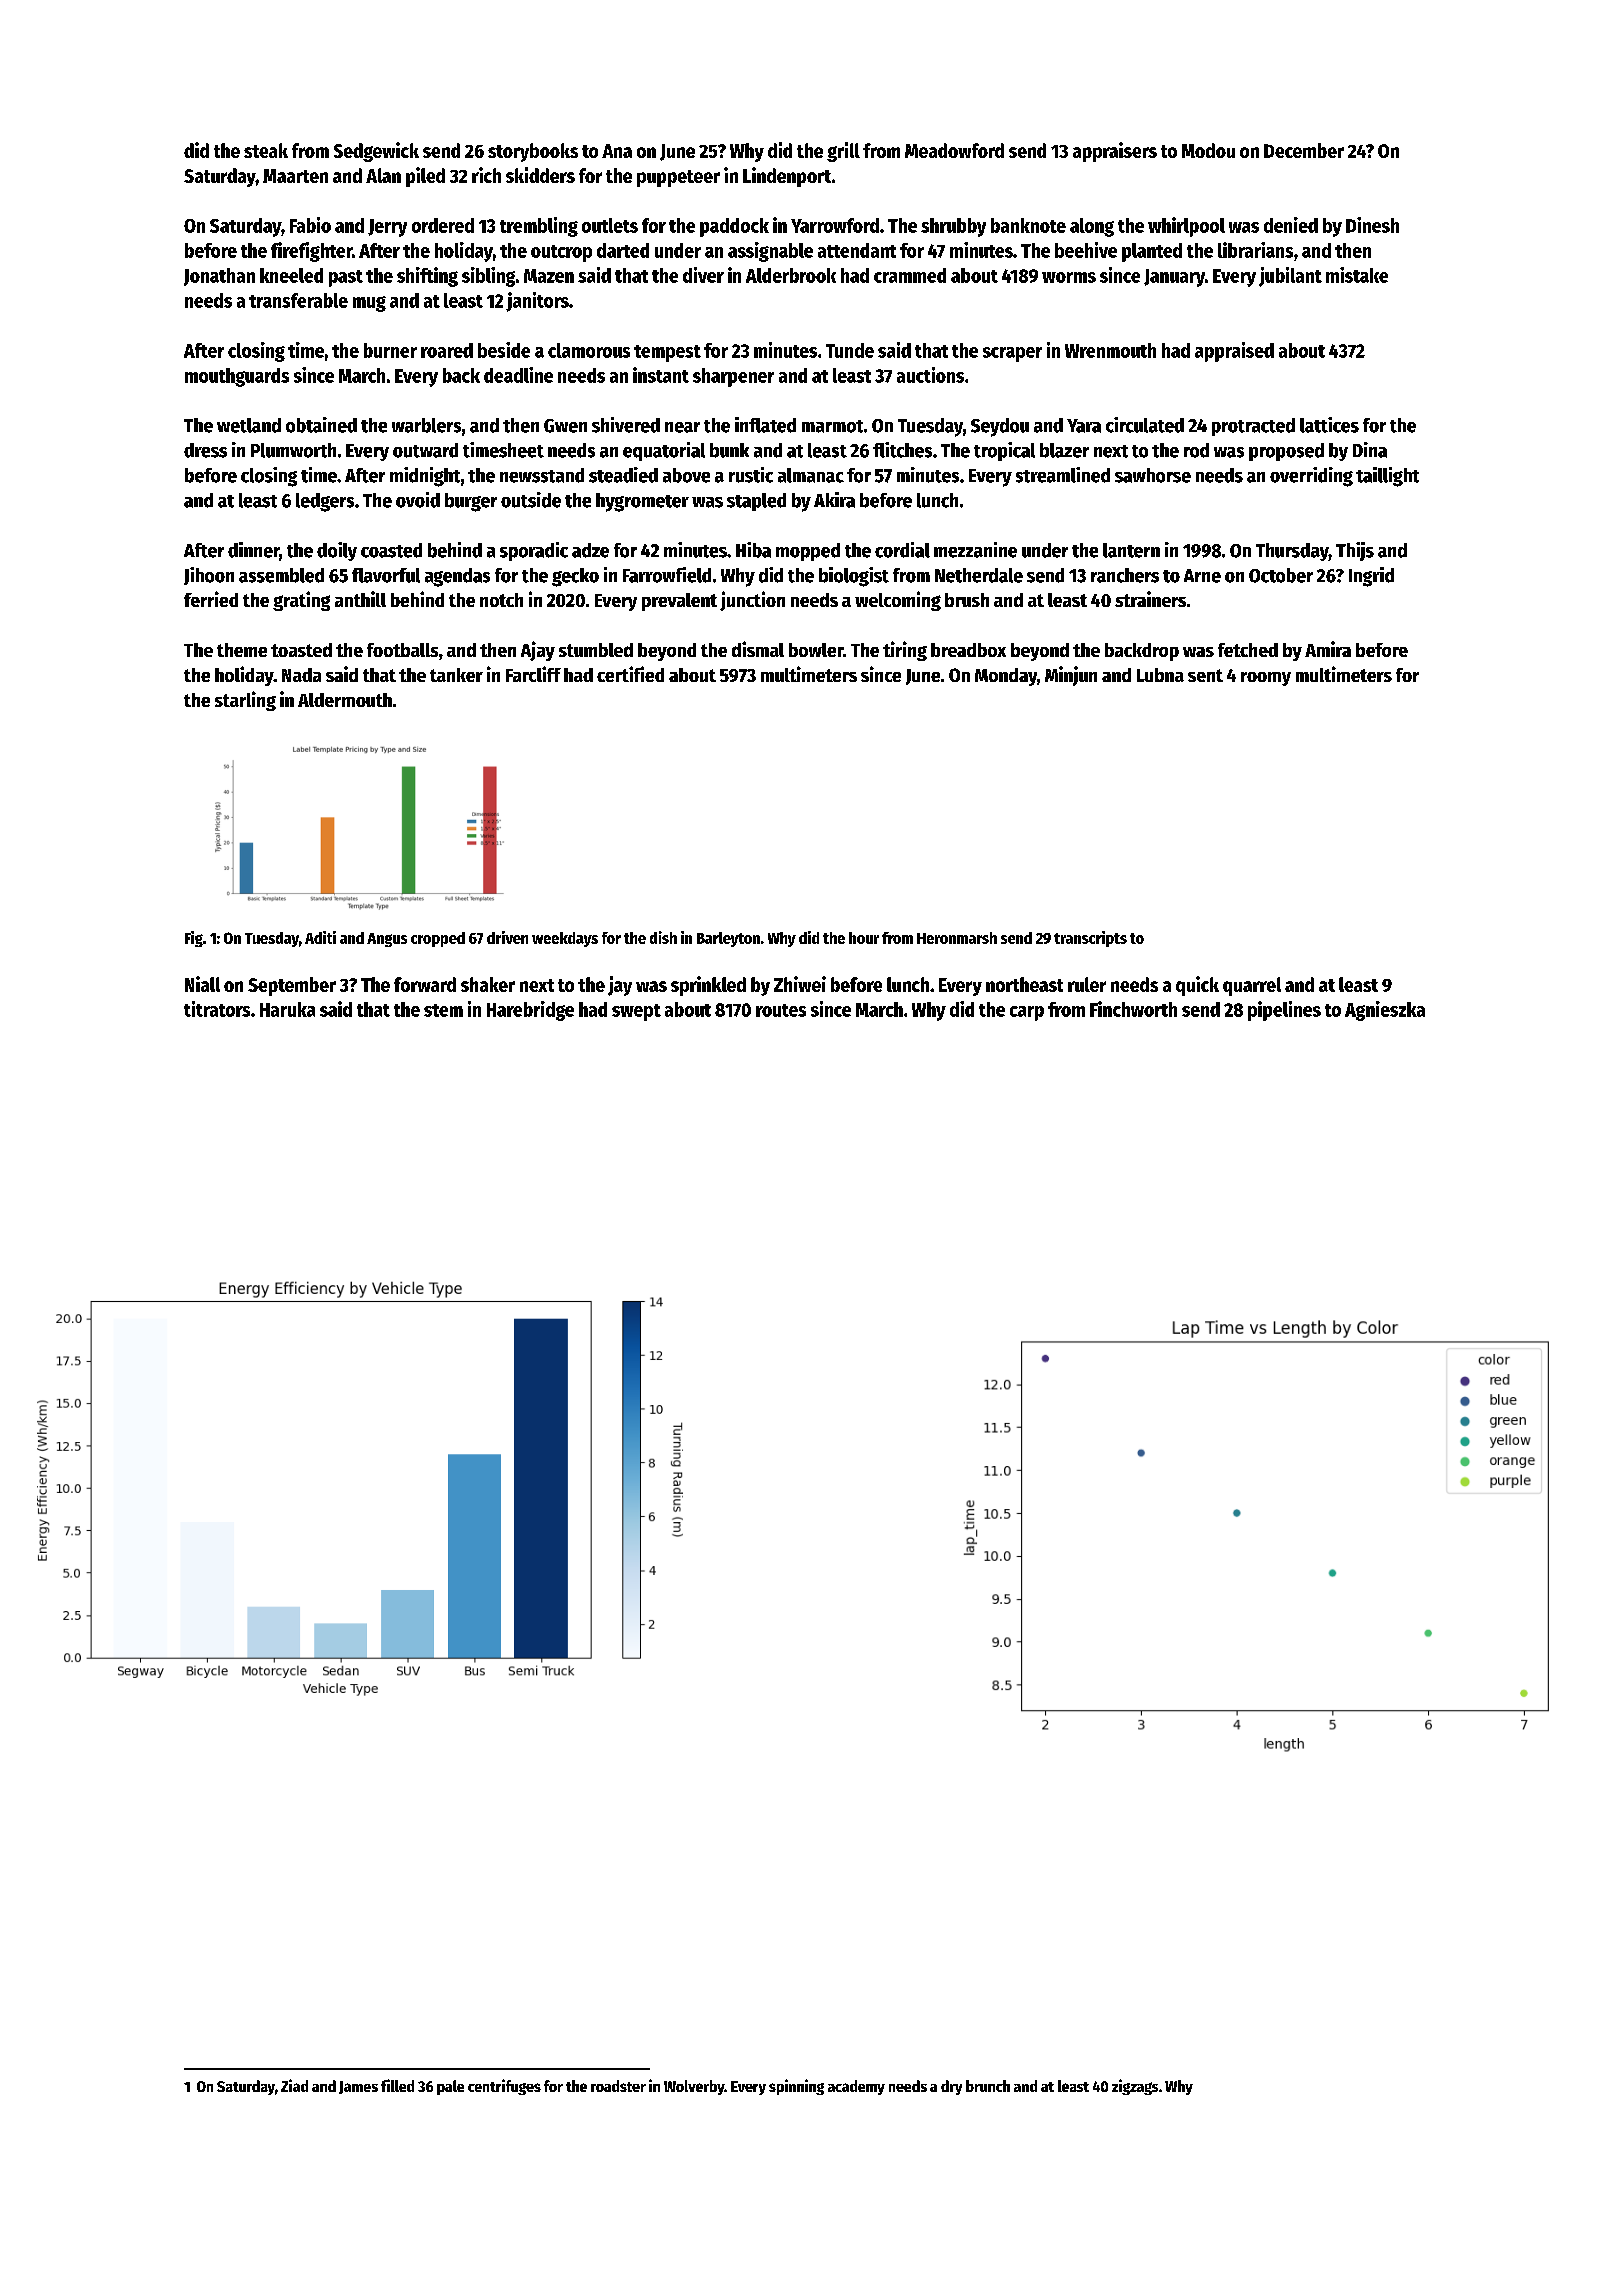  I want to click on certified, so click(630, 674).
